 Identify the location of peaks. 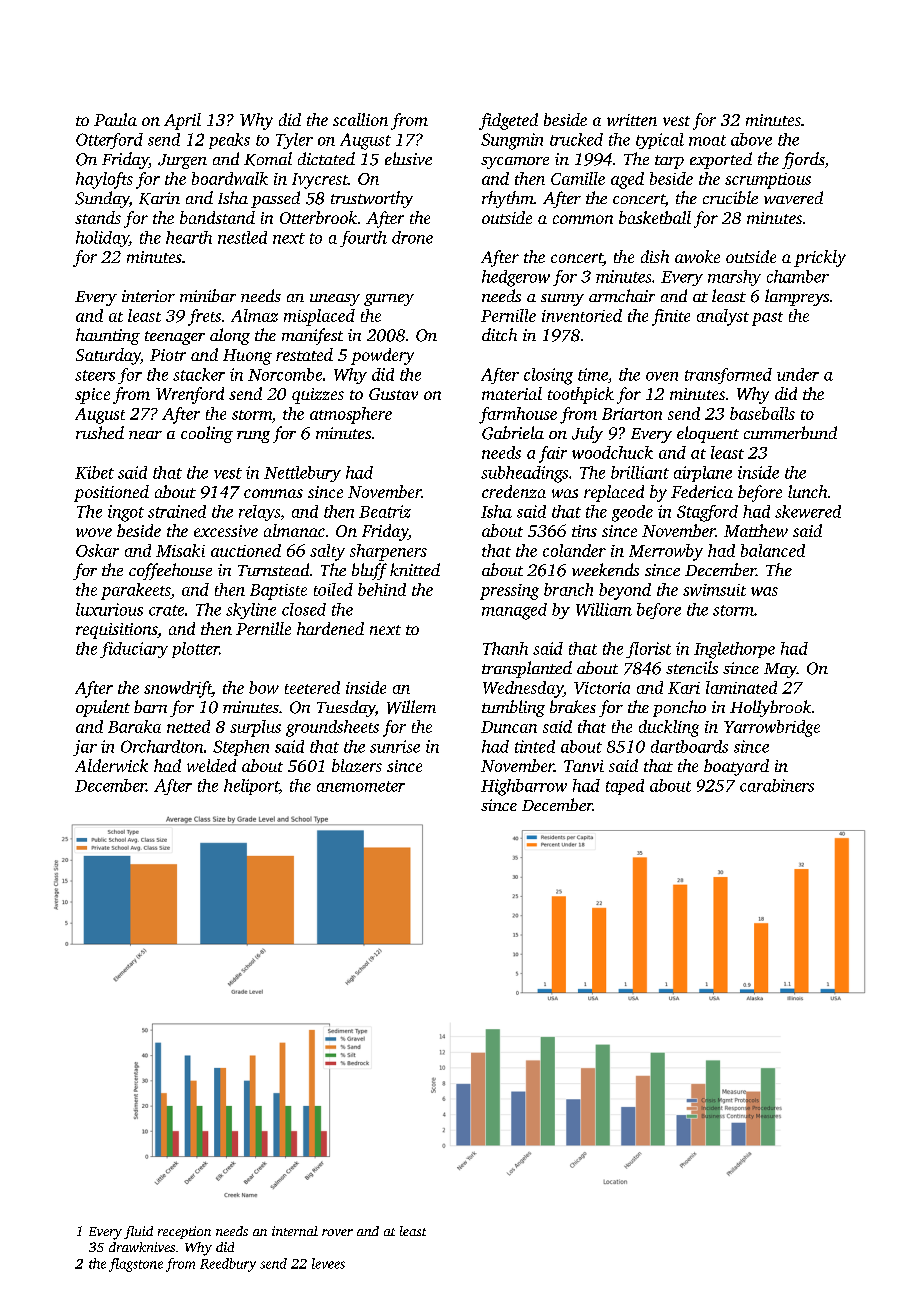
(229, 141).
